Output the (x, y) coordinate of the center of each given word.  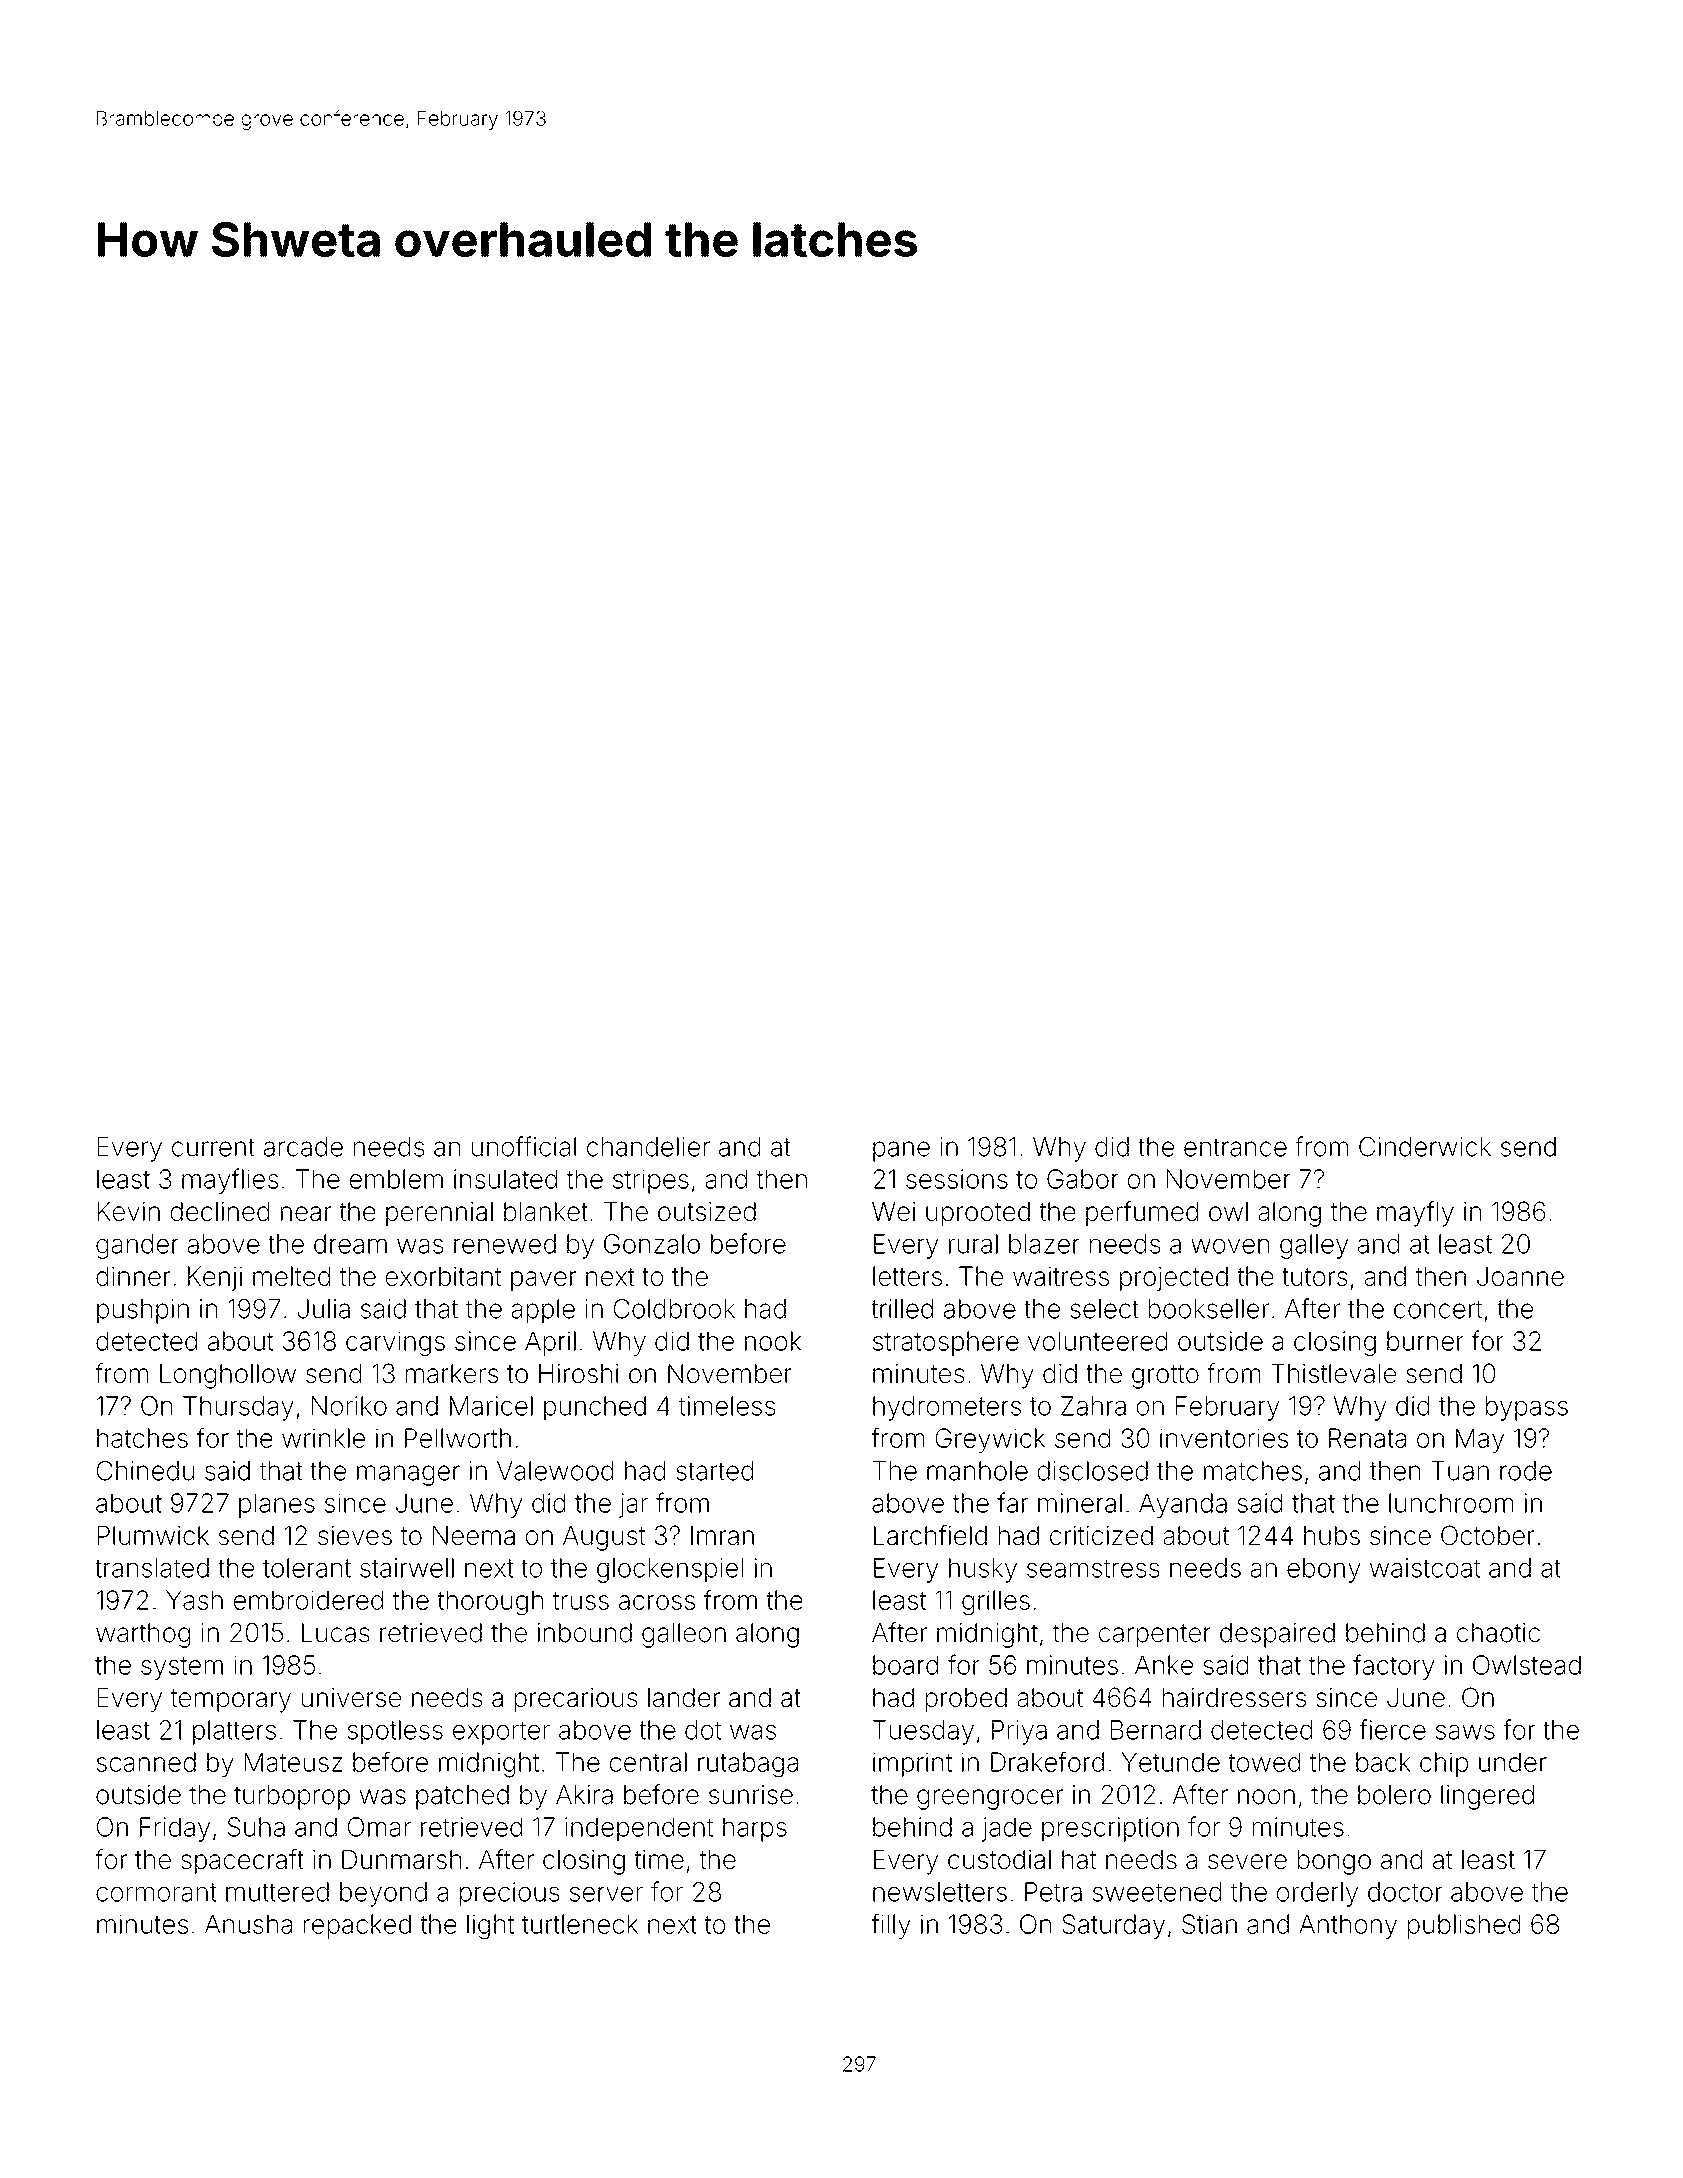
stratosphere (946, 1343)
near (306, 1213)
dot (703, 1730)
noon (1266, 1797)
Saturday (1113, 1926)
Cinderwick (1425, 1147)
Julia (324, 1309)
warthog (143, 1635)
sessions (957, 1179)
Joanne (1520, 1276)
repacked (357, 1926)
